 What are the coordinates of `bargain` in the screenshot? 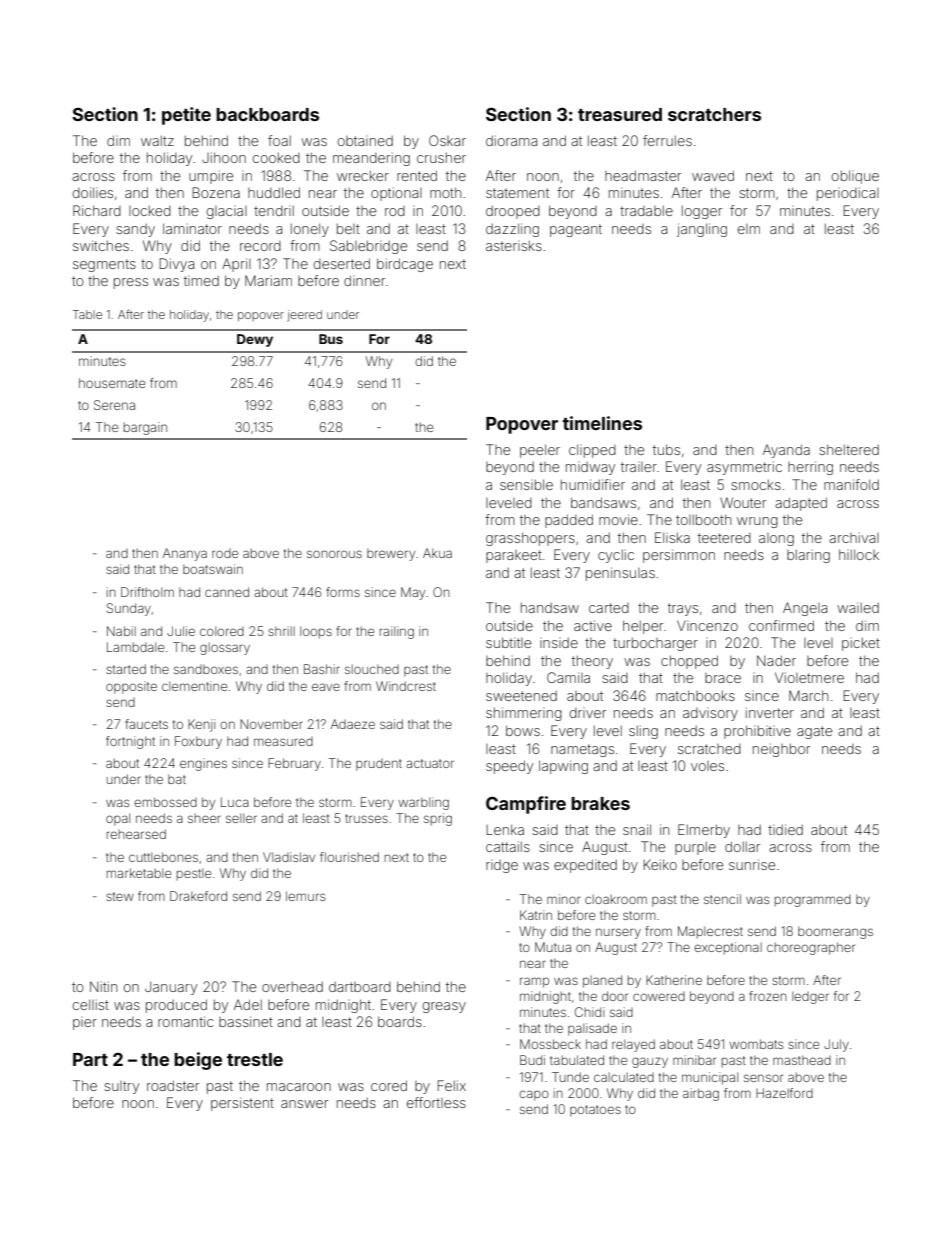 It's located at (145, 428).
